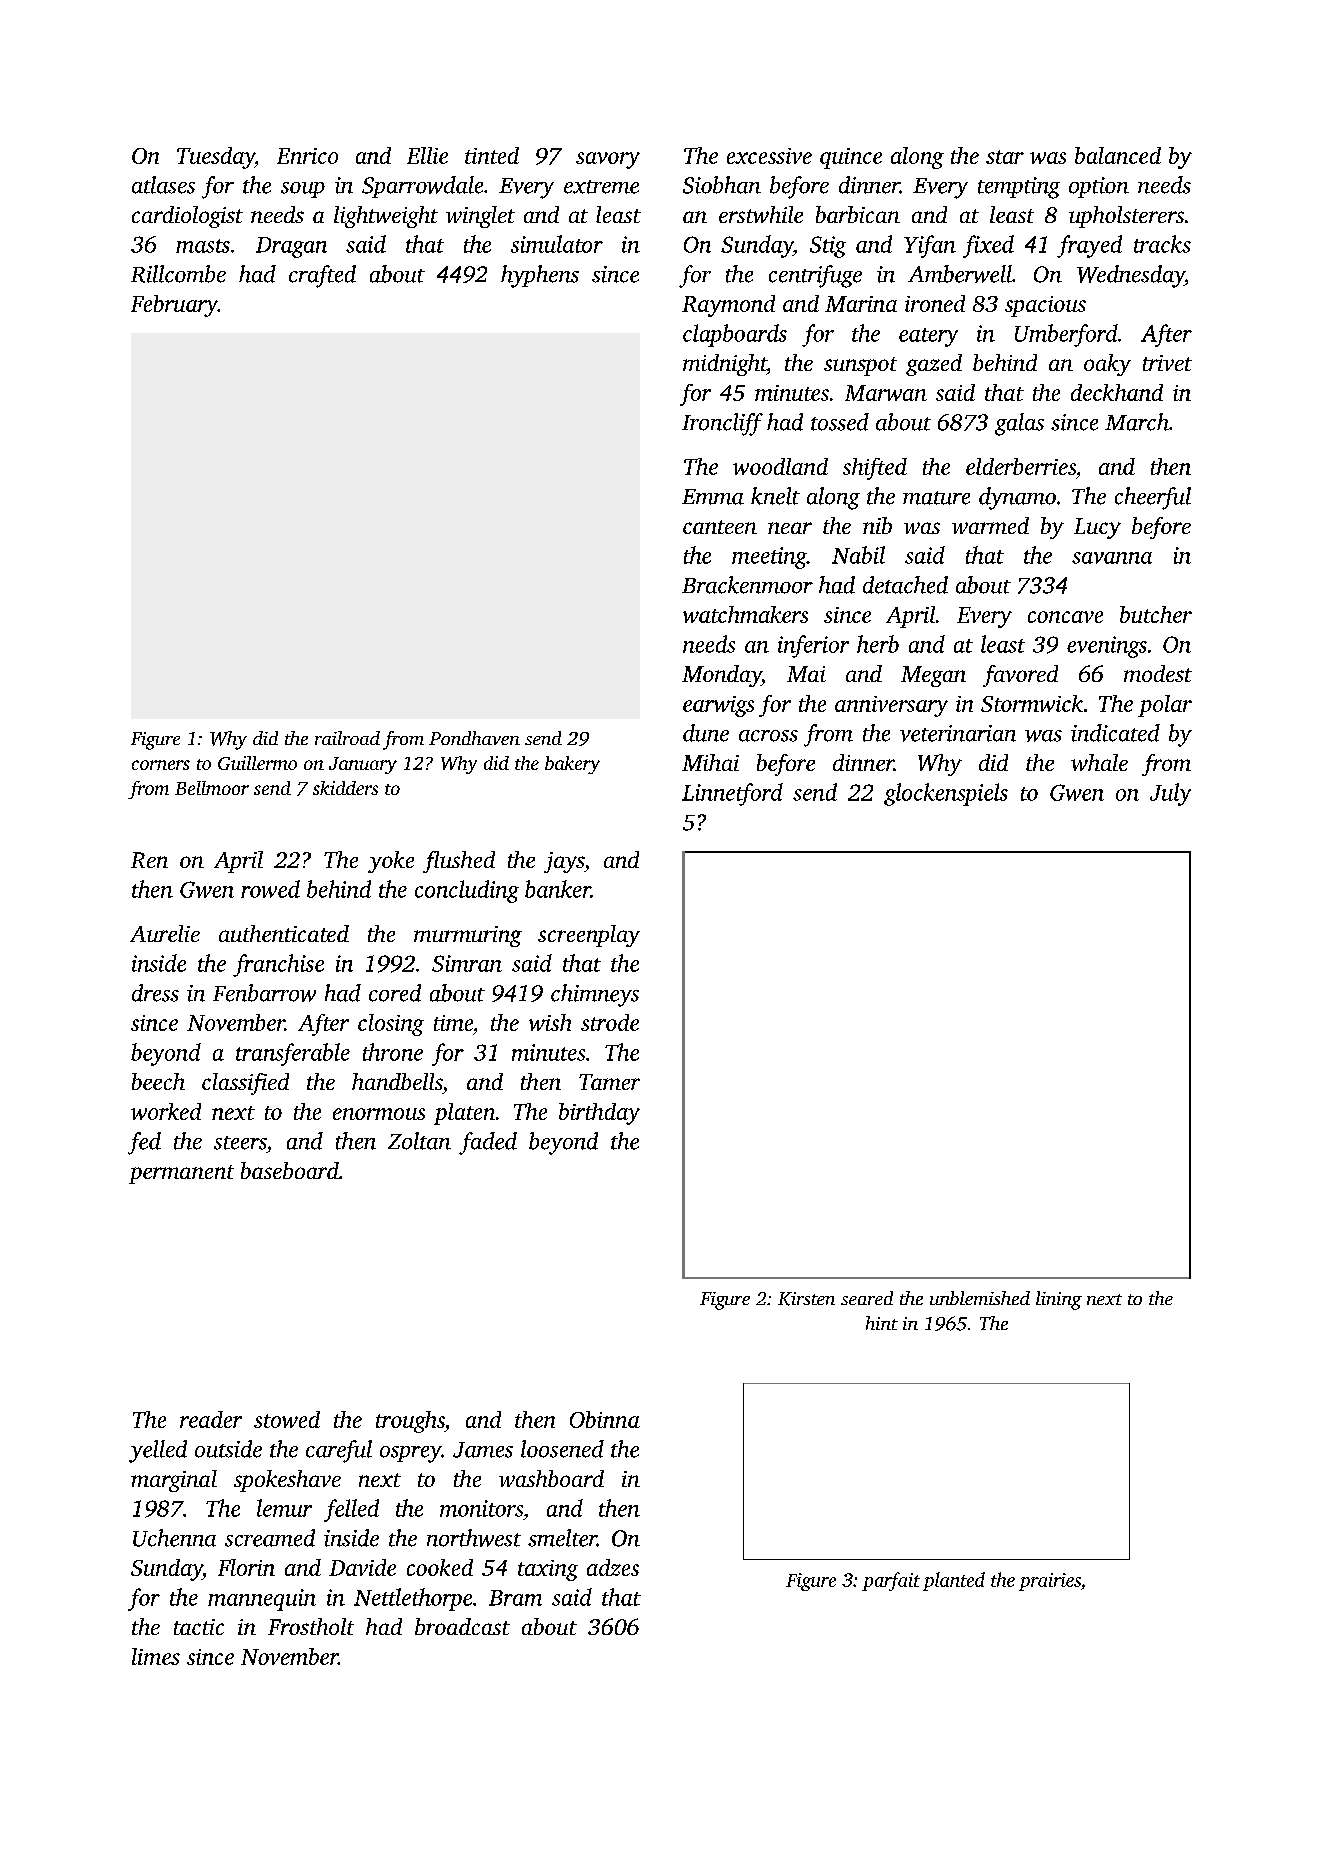 The height and width of the page is (1870, 1322). I want to click on concave, so click(1065, 617).
